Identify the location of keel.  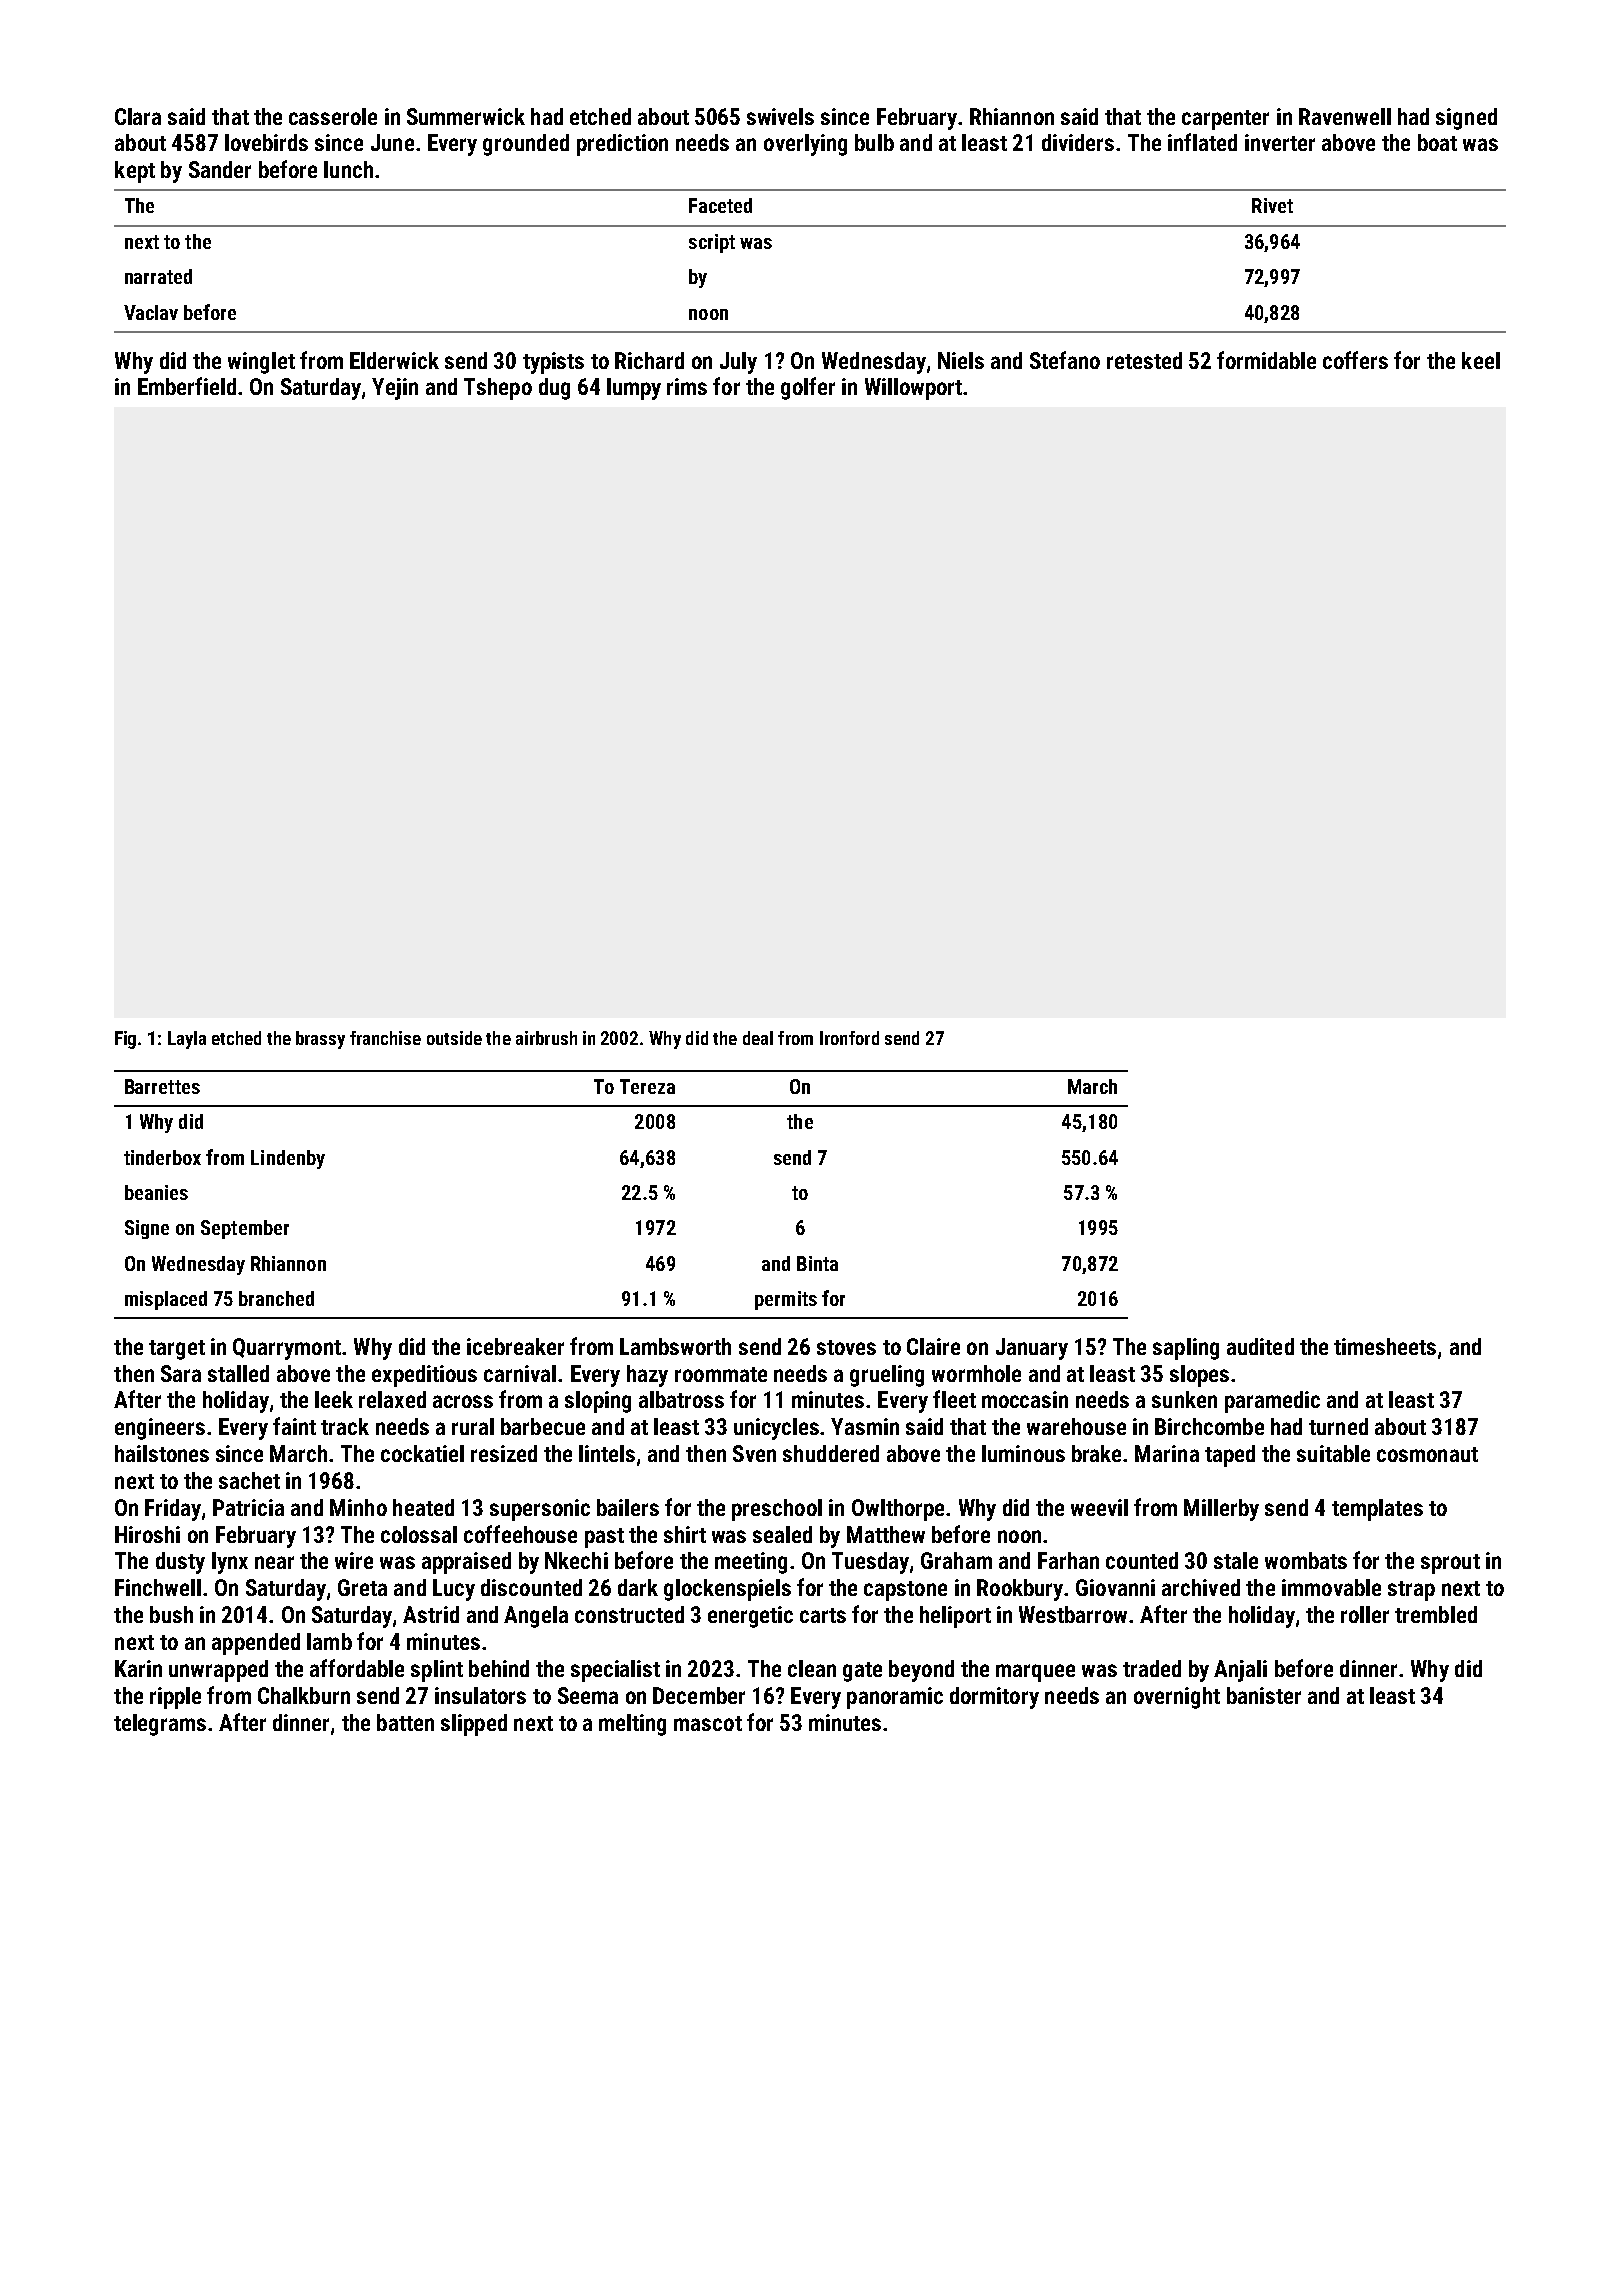
(1481, 360).
